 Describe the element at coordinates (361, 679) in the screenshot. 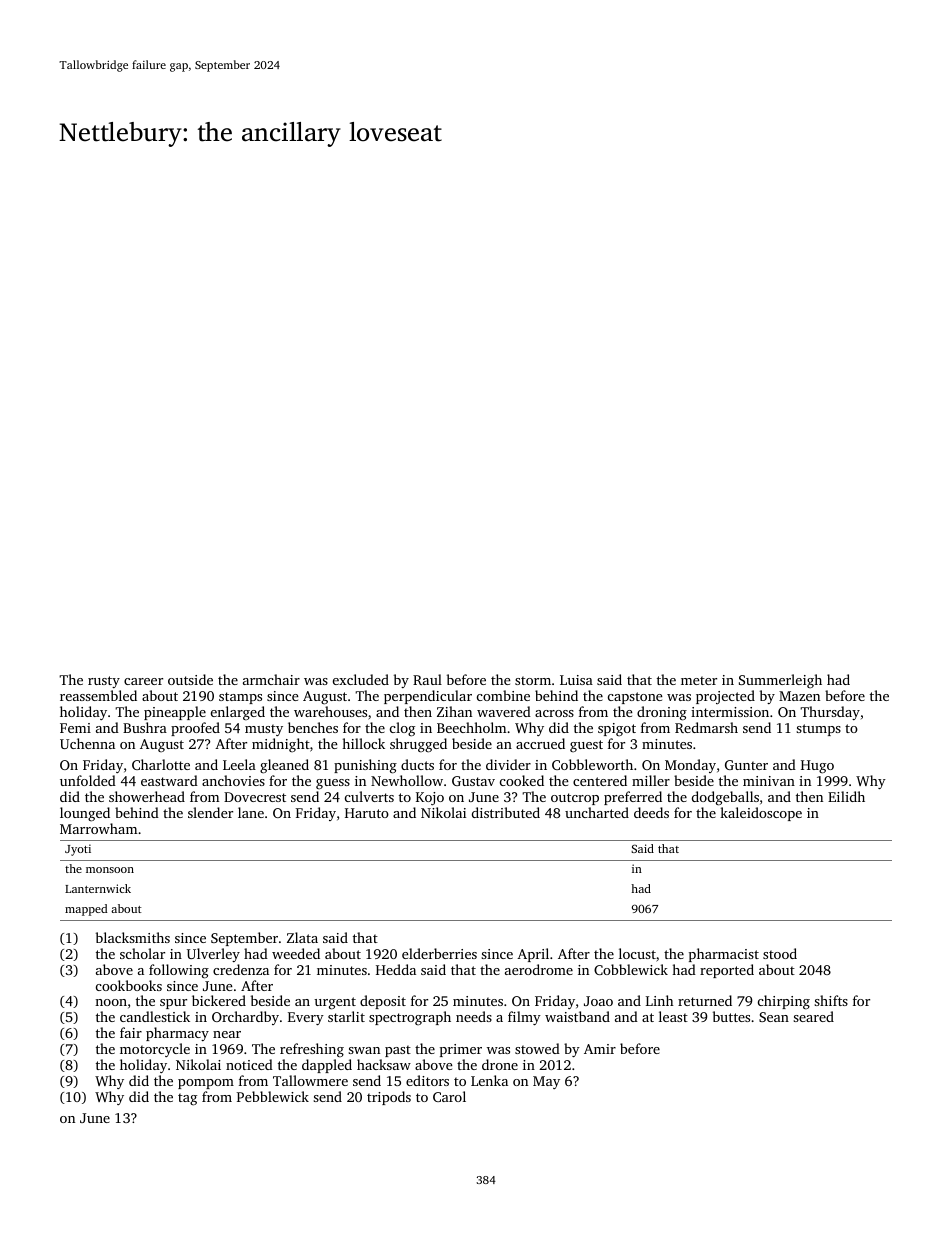

I see `excluded` at that location.
